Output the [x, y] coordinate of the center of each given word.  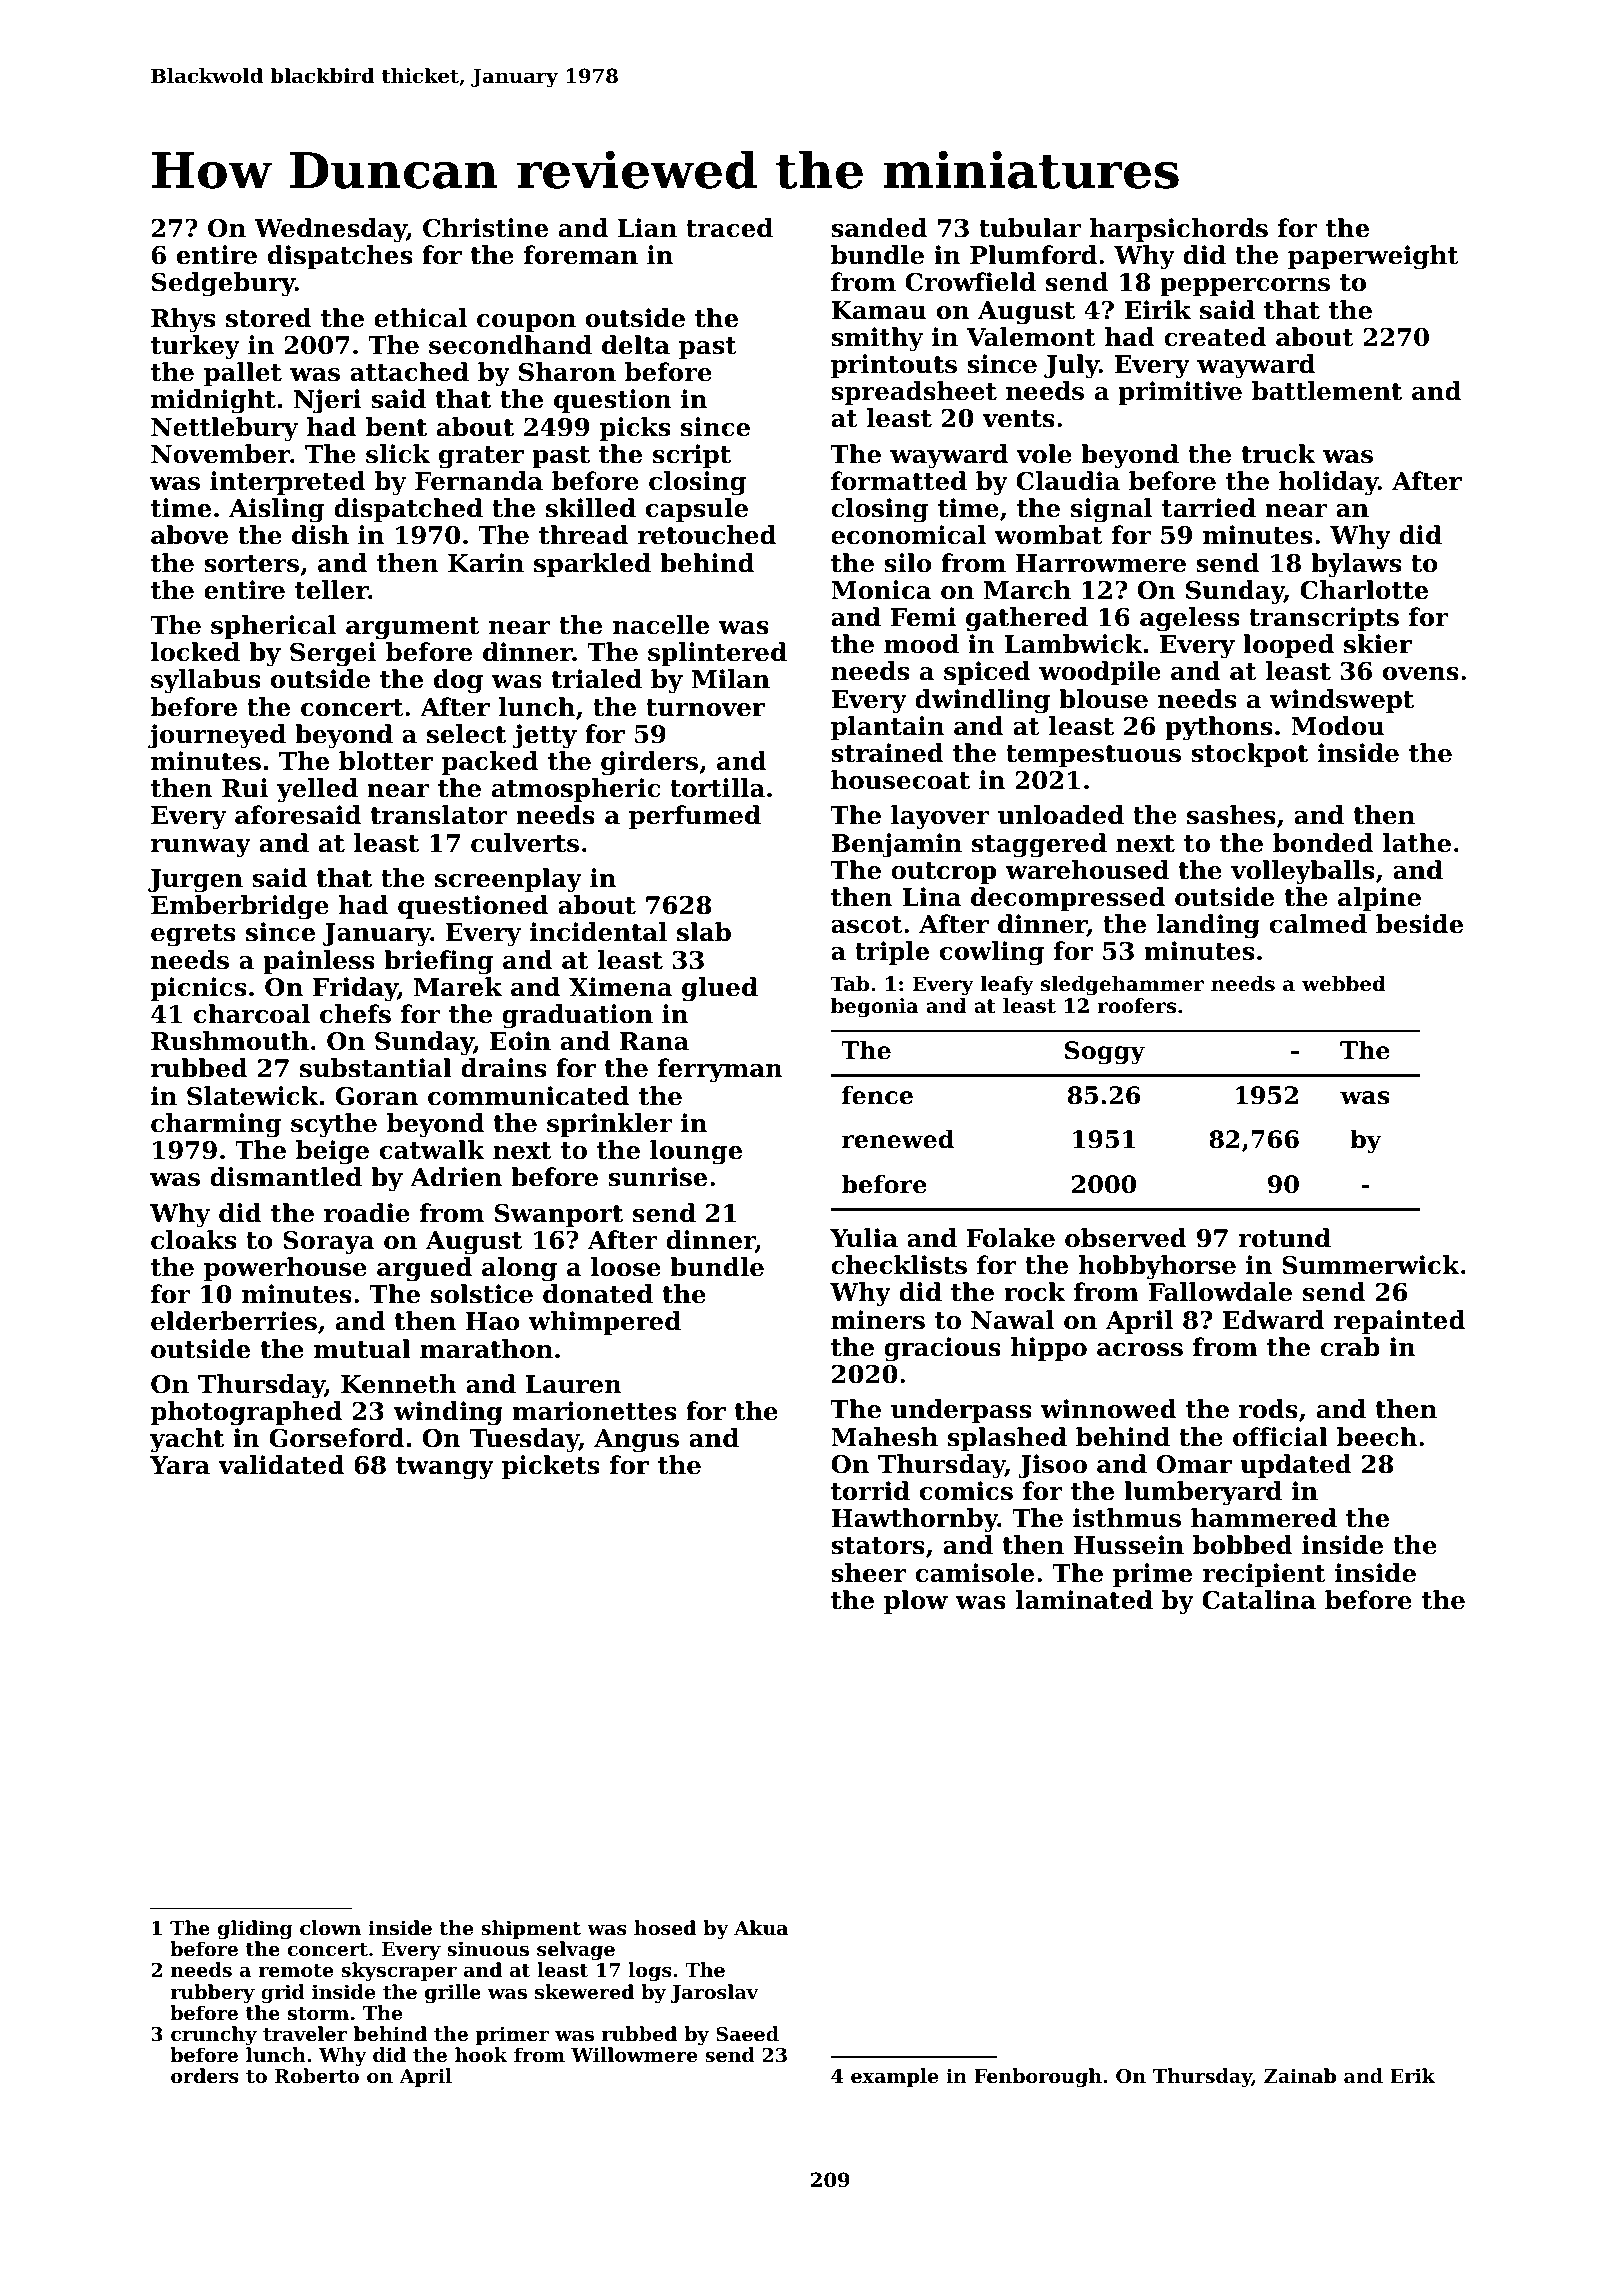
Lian [647, 228]
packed [490, 763]
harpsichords [1179, 230]
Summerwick [1371, 1265]
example [894, 2077]
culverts [525, 843]
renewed [898, 1139]
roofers [1137, 1006]
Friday [355, 989]
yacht [187, 1440]
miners [878, 1320]
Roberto [317, 2076]
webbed [1344, 984]
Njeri [327, 401]
